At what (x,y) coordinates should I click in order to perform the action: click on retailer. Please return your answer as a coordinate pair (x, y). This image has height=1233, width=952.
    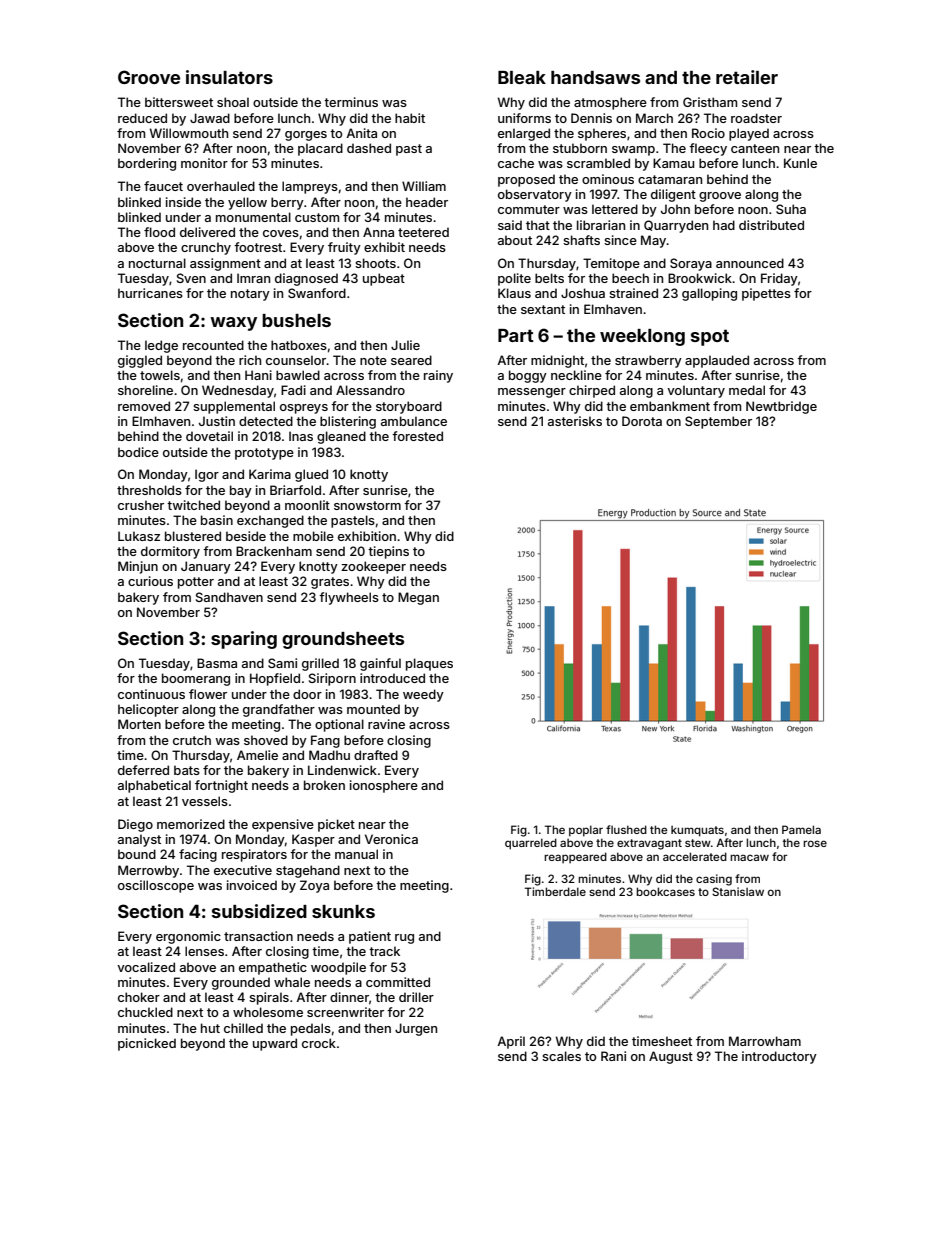
    Looking at the image, I should click on (747, 77).
